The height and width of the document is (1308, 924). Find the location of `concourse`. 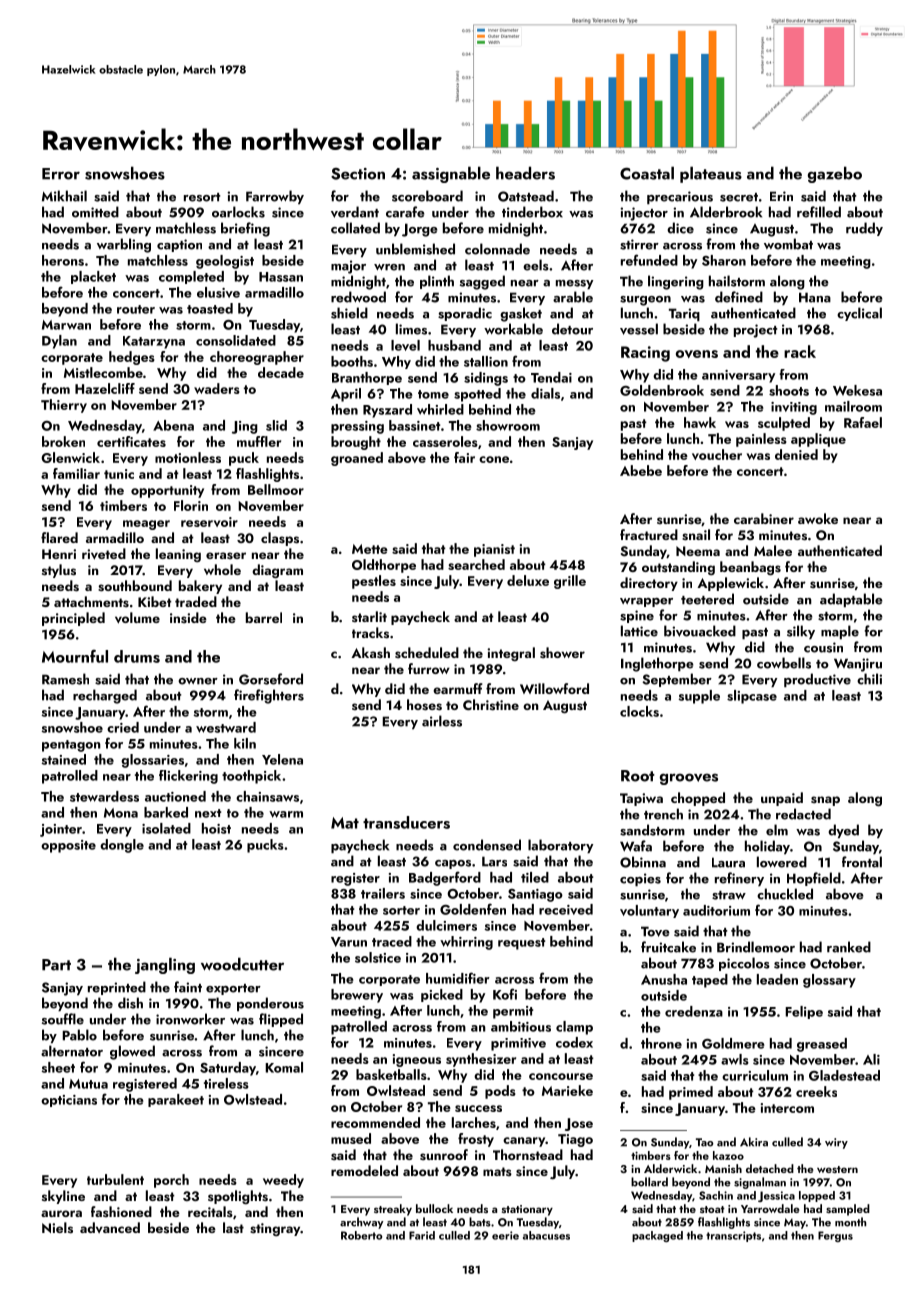

concourse is located at coordinates (561, 1076).
